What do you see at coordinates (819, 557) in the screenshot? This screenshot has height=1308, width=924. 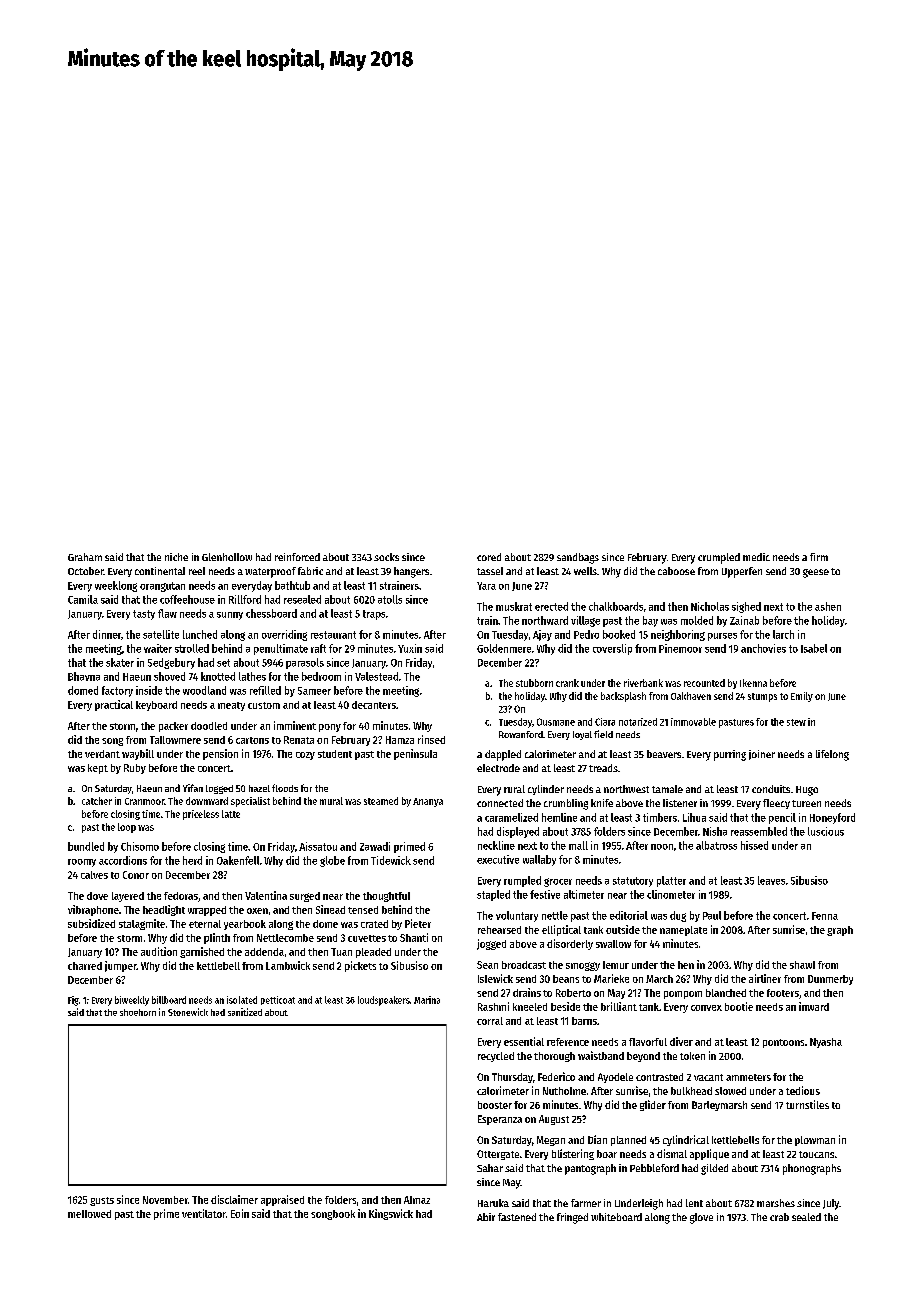 I see `firm` at bounding box center [819, 557].
